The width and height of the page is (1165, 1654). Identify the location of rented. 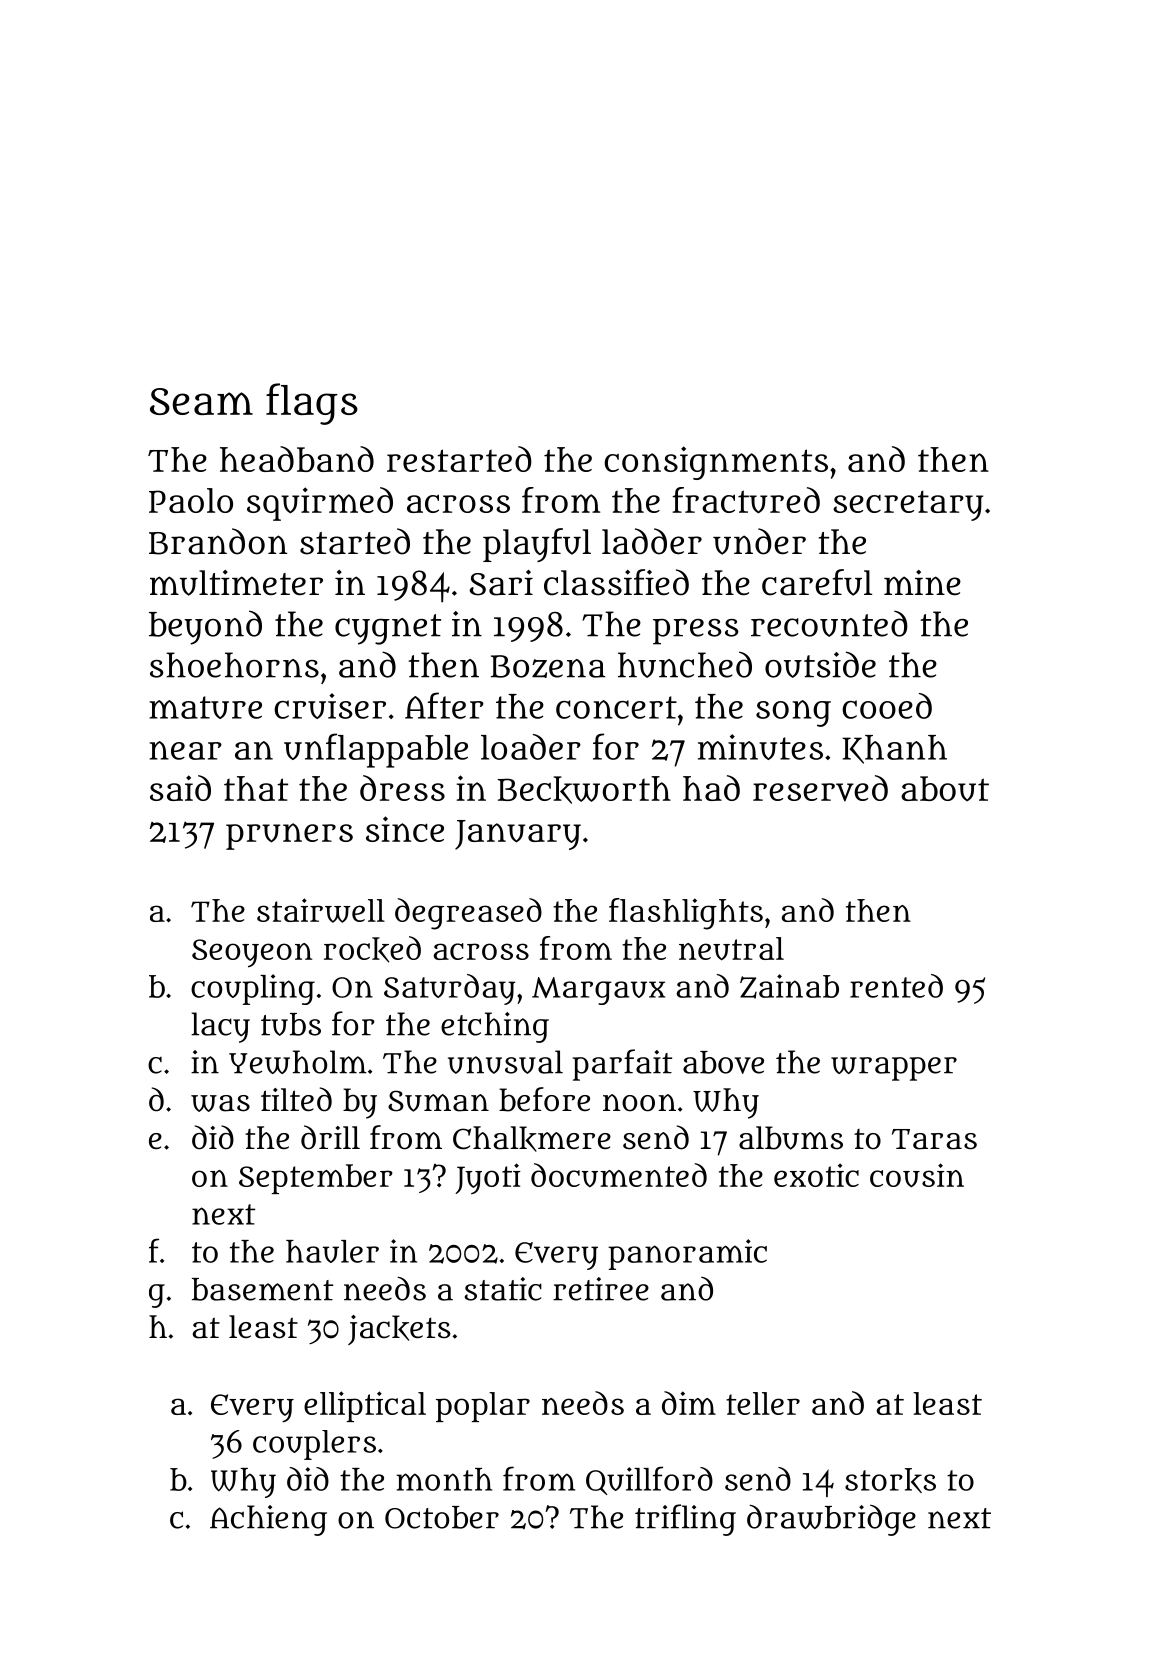
(896, 986).
